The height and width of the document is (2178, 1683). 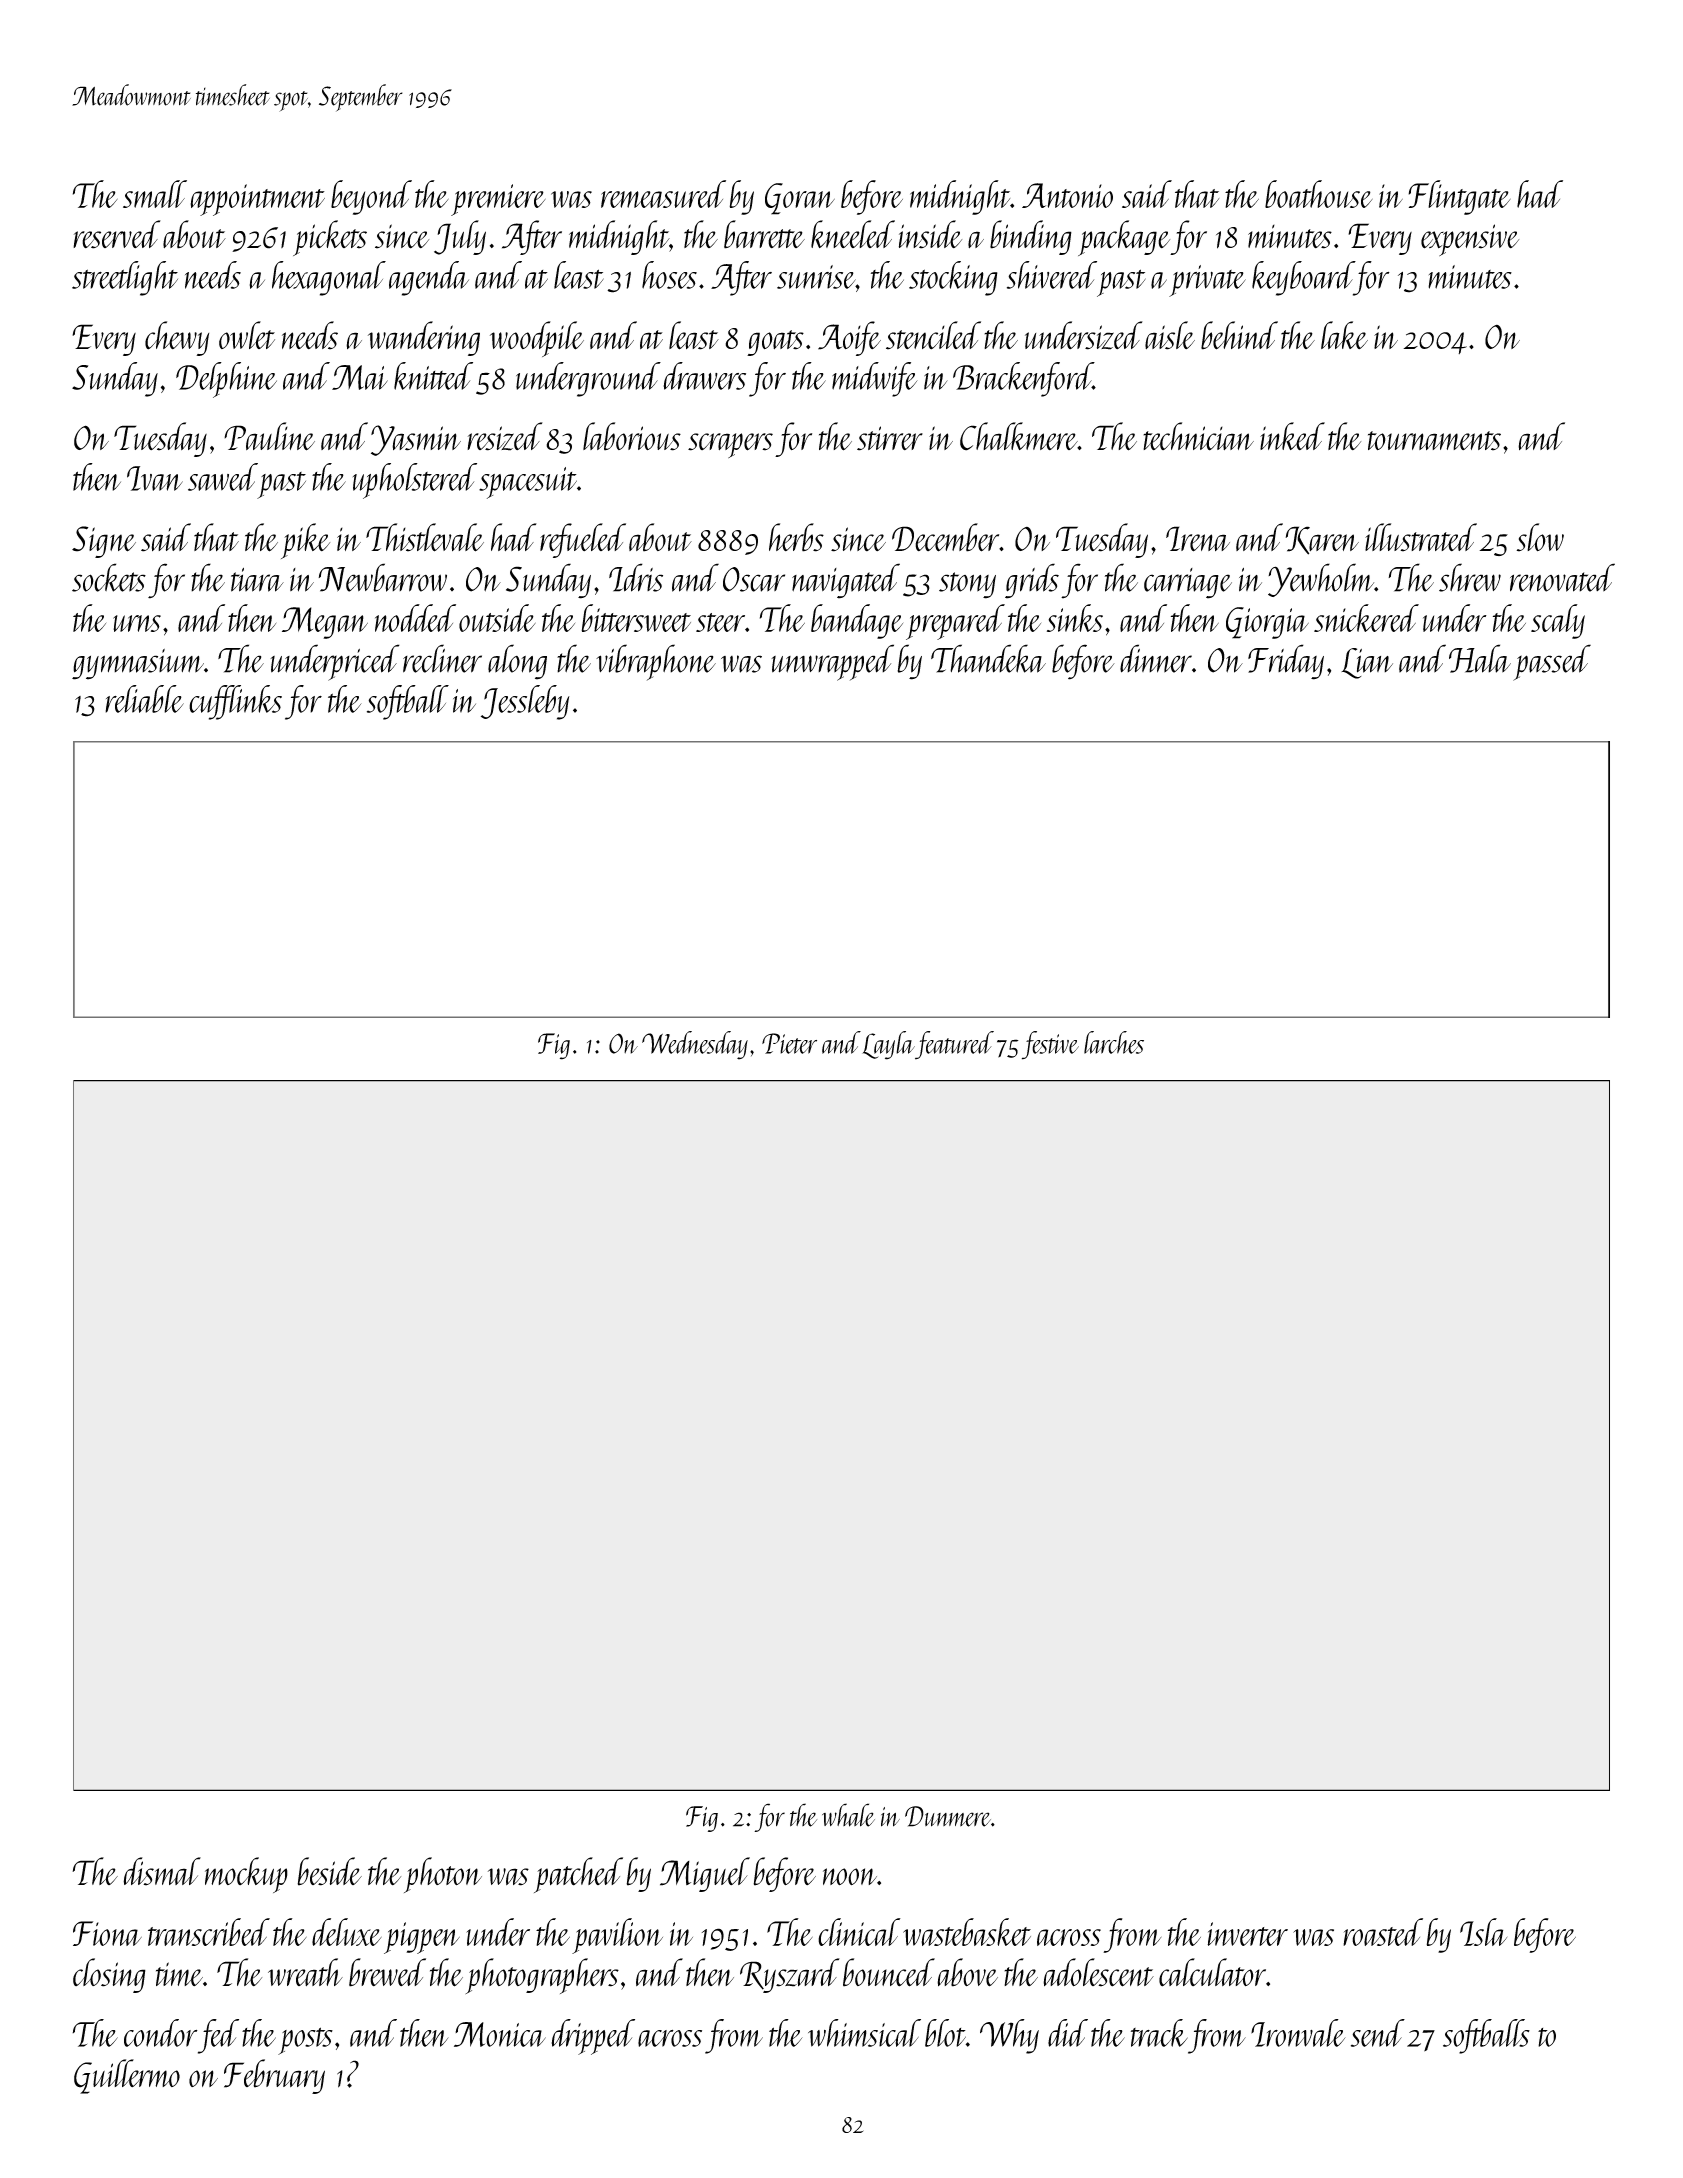 I want to click on wastebasket, so click(x=967, y=1932).
